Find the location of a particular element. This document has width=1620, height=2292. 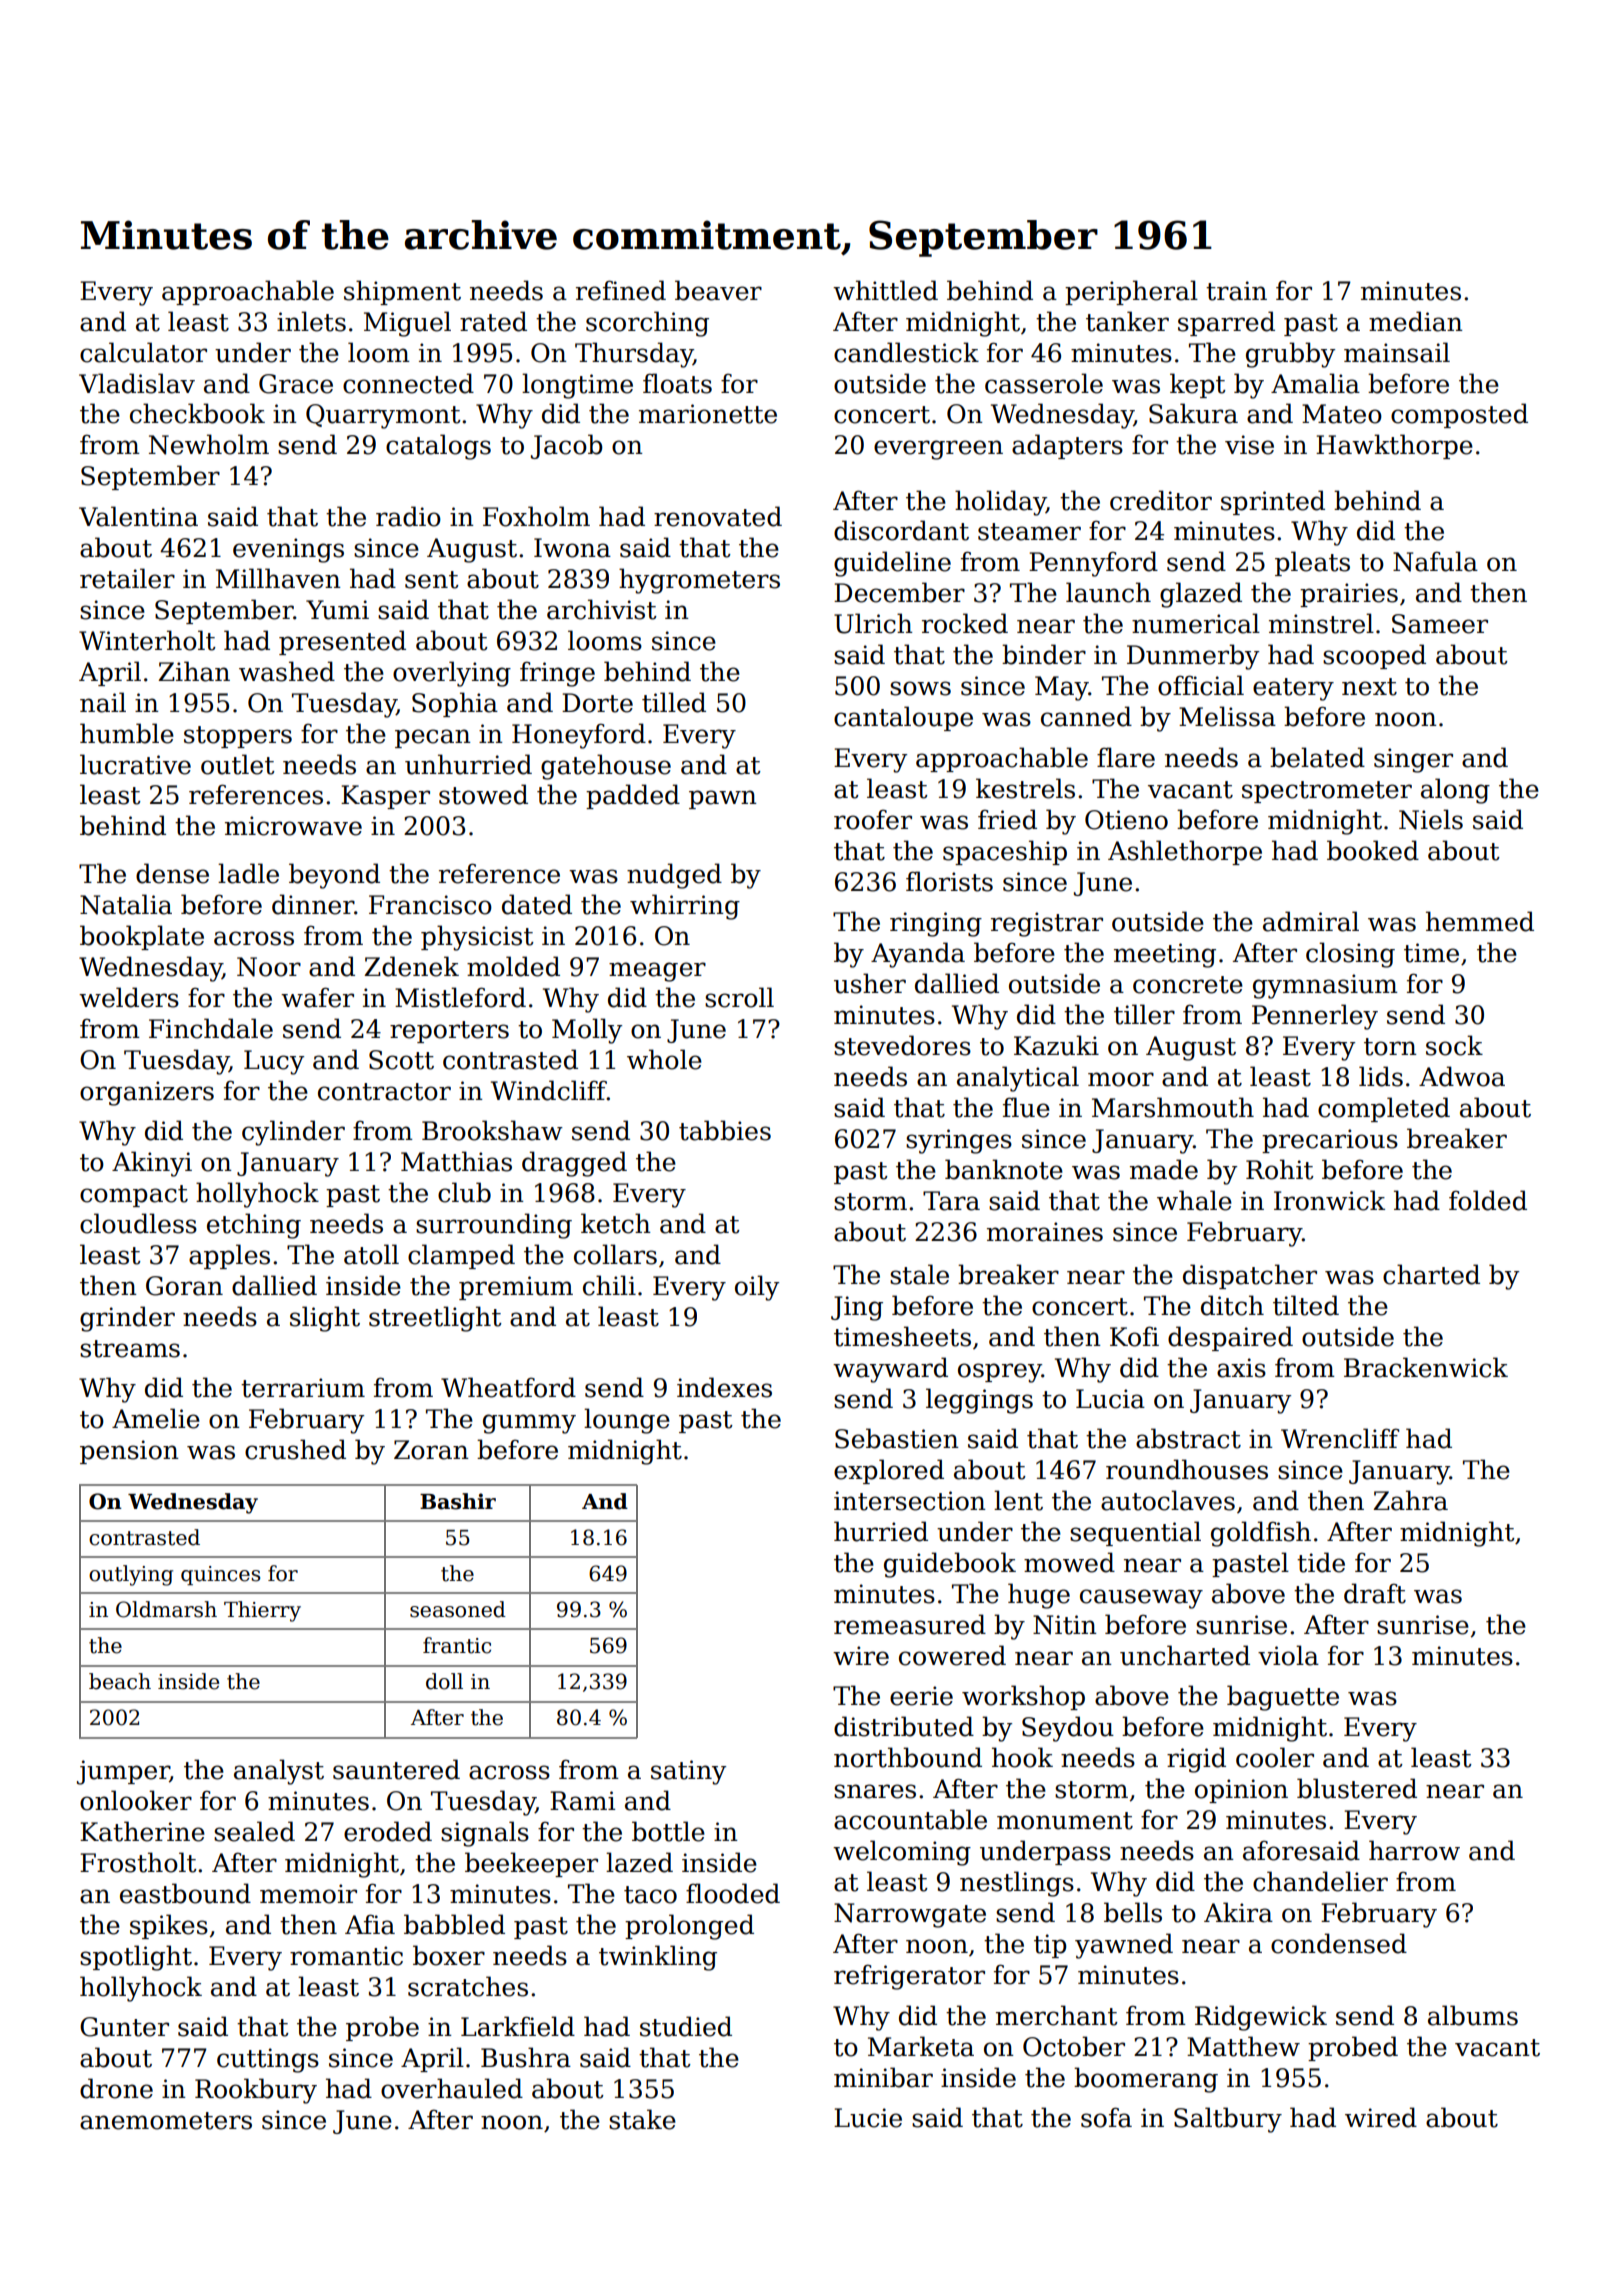

padded is located at coordinates (633, 796).
